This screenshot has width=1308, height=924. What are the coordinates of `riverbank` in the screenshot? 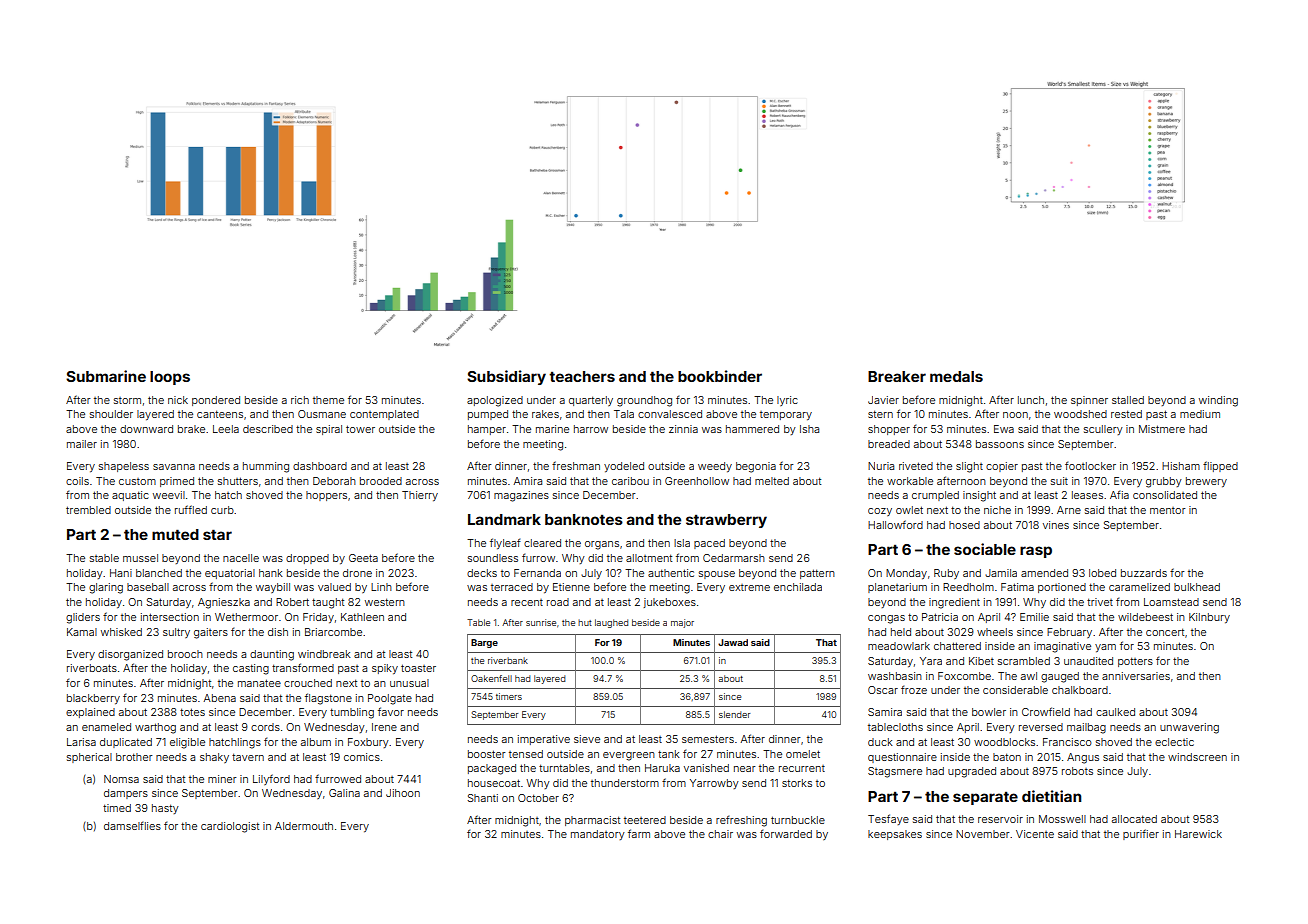 It's located at (508, 660).
